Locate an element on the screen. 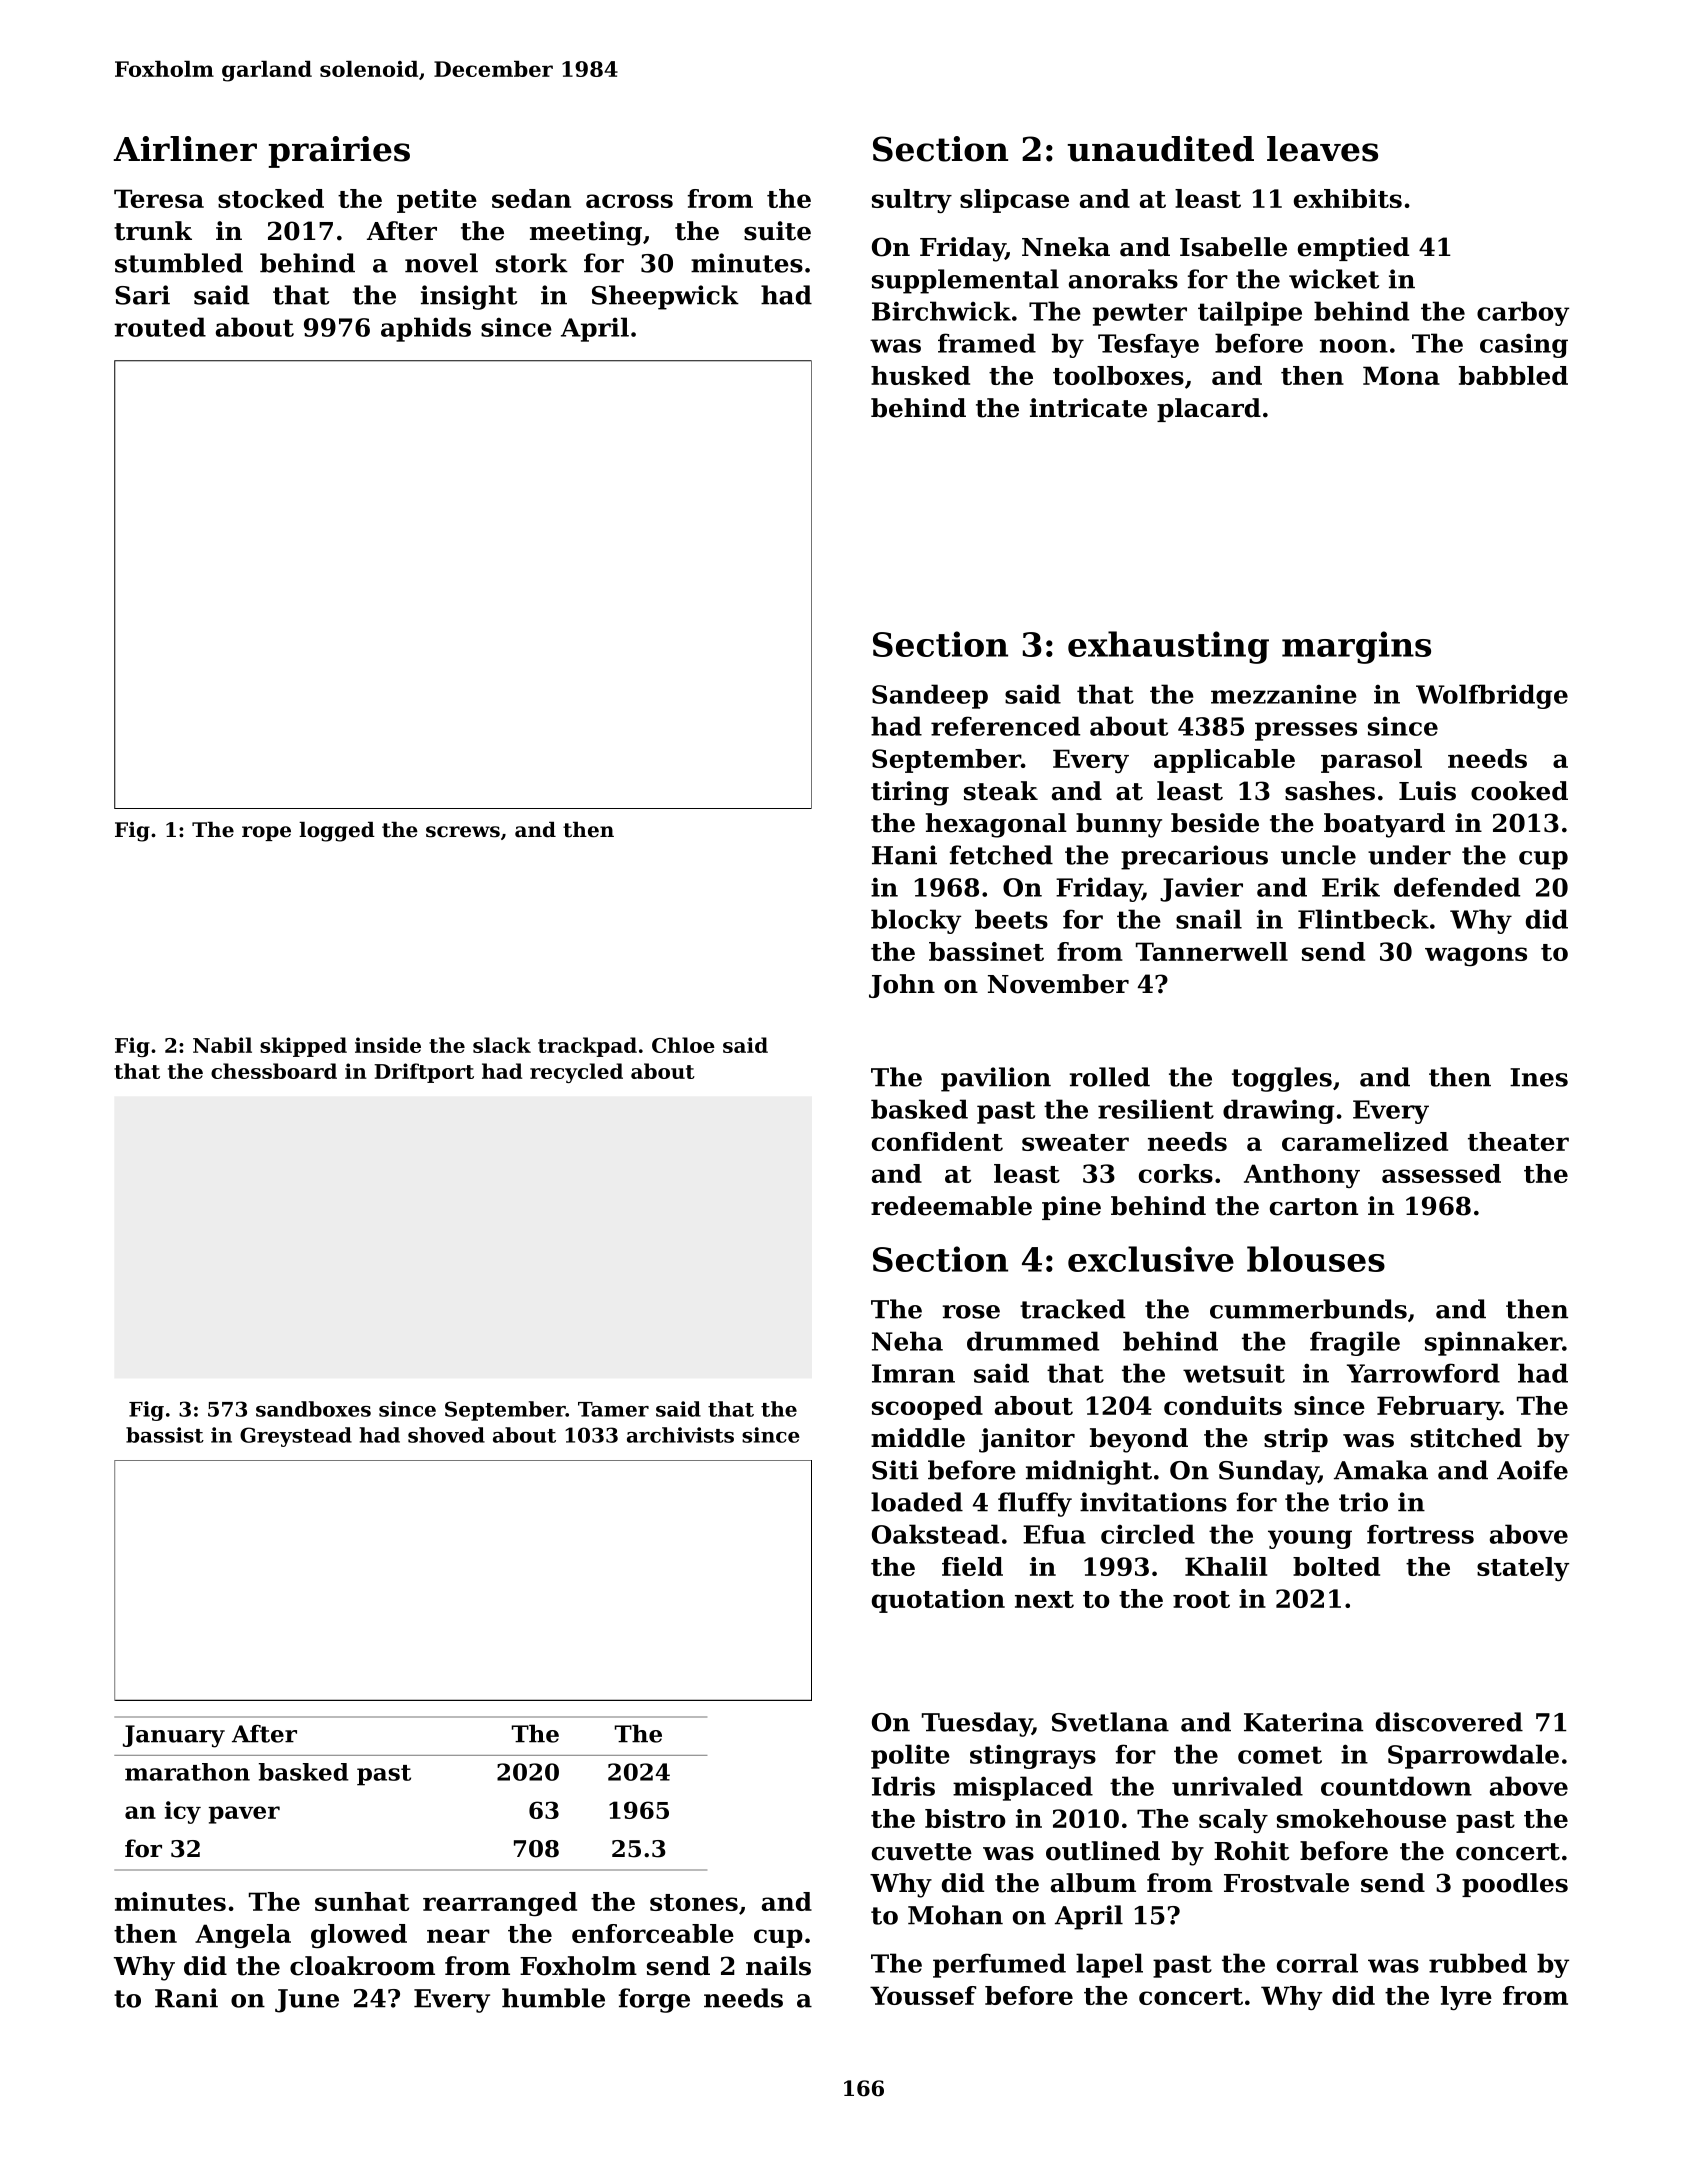  prairies is located at coordinates (339, 152).
